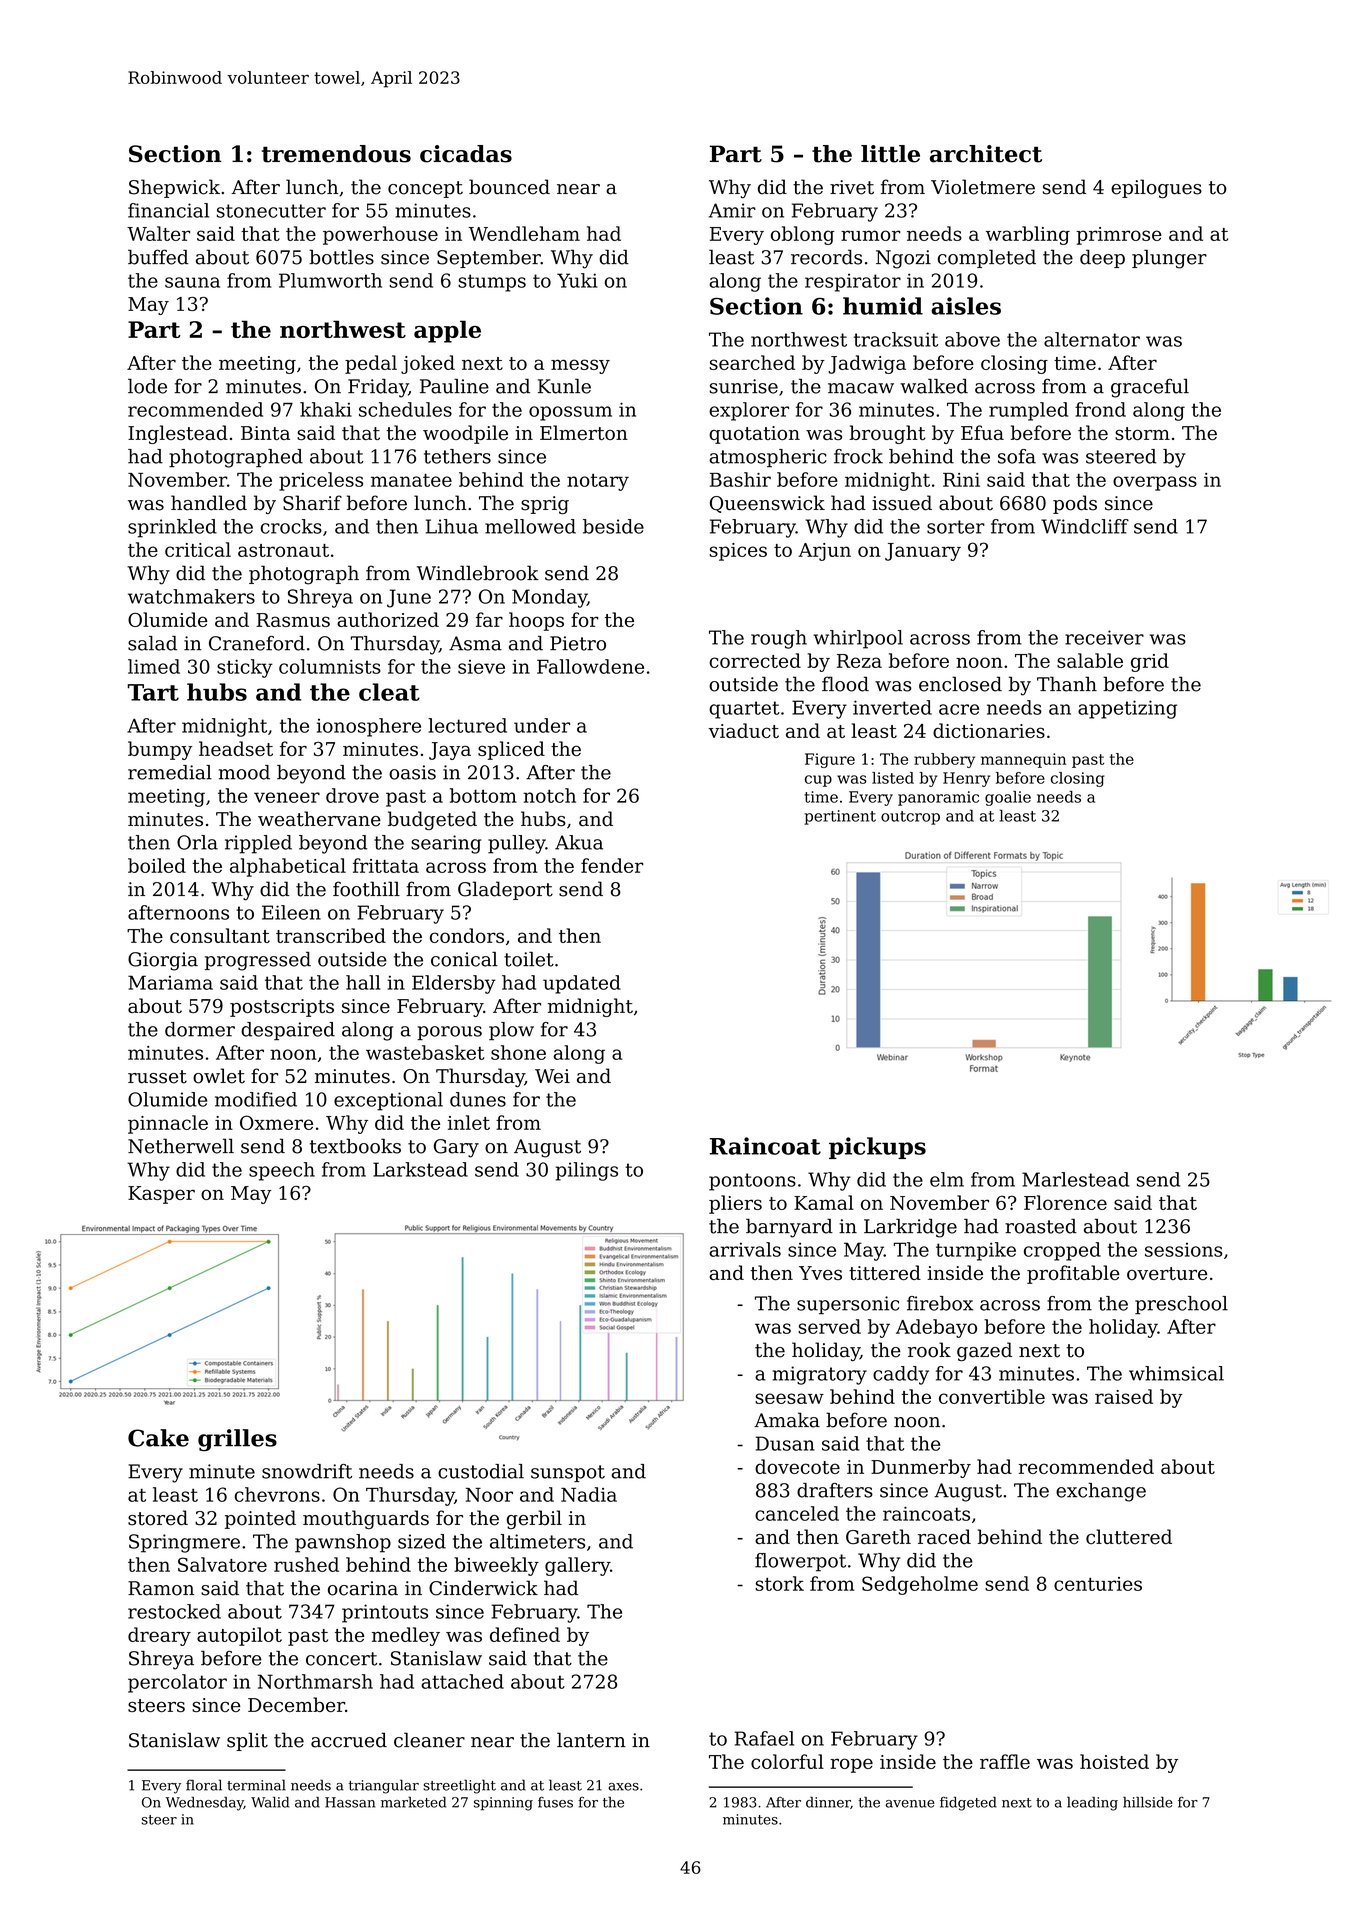  Describe the element at coordinates (890, 154) in the image. I see `little` at that location.
